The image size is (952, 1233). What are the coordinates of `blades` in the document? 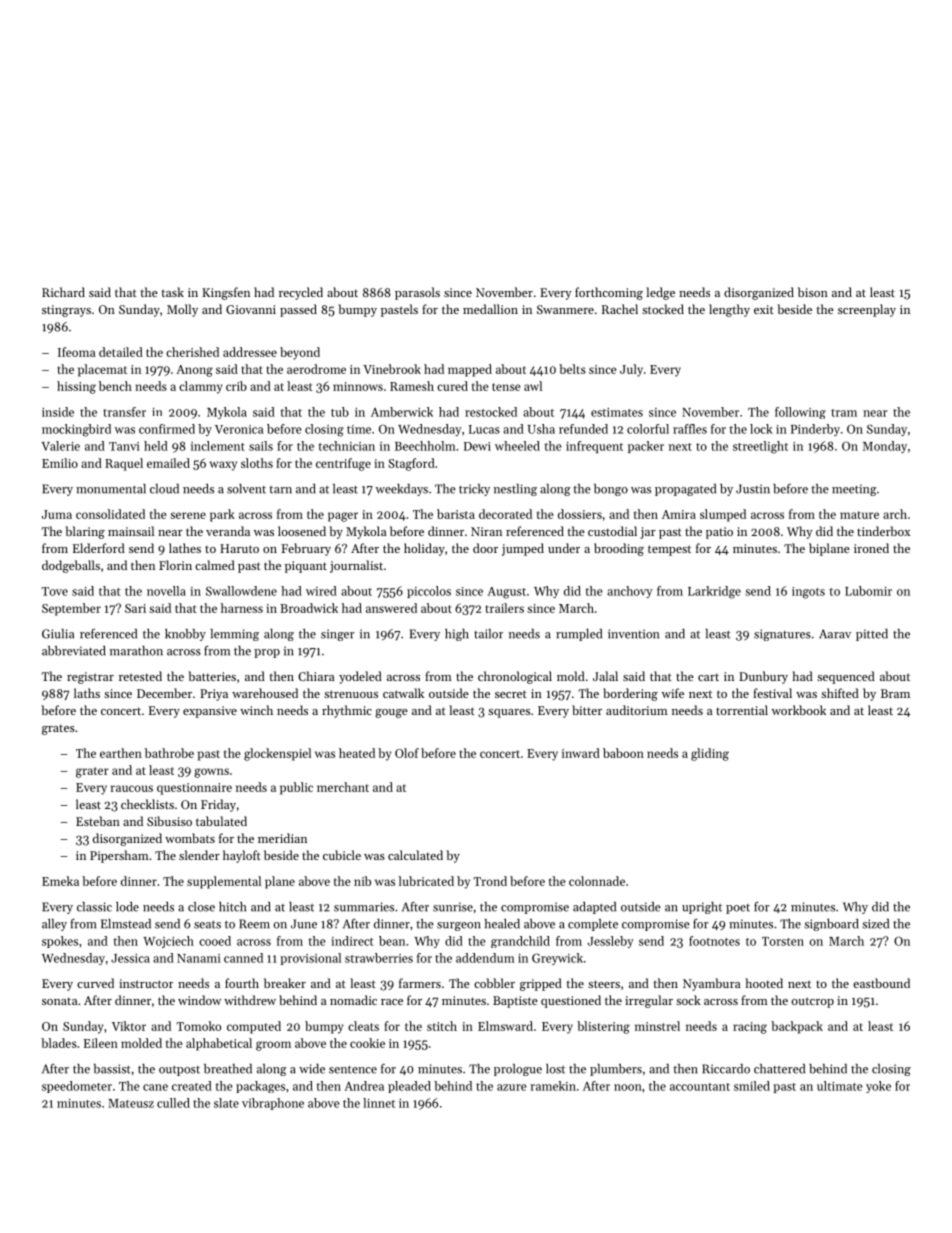 It's located at (59, 1043).
